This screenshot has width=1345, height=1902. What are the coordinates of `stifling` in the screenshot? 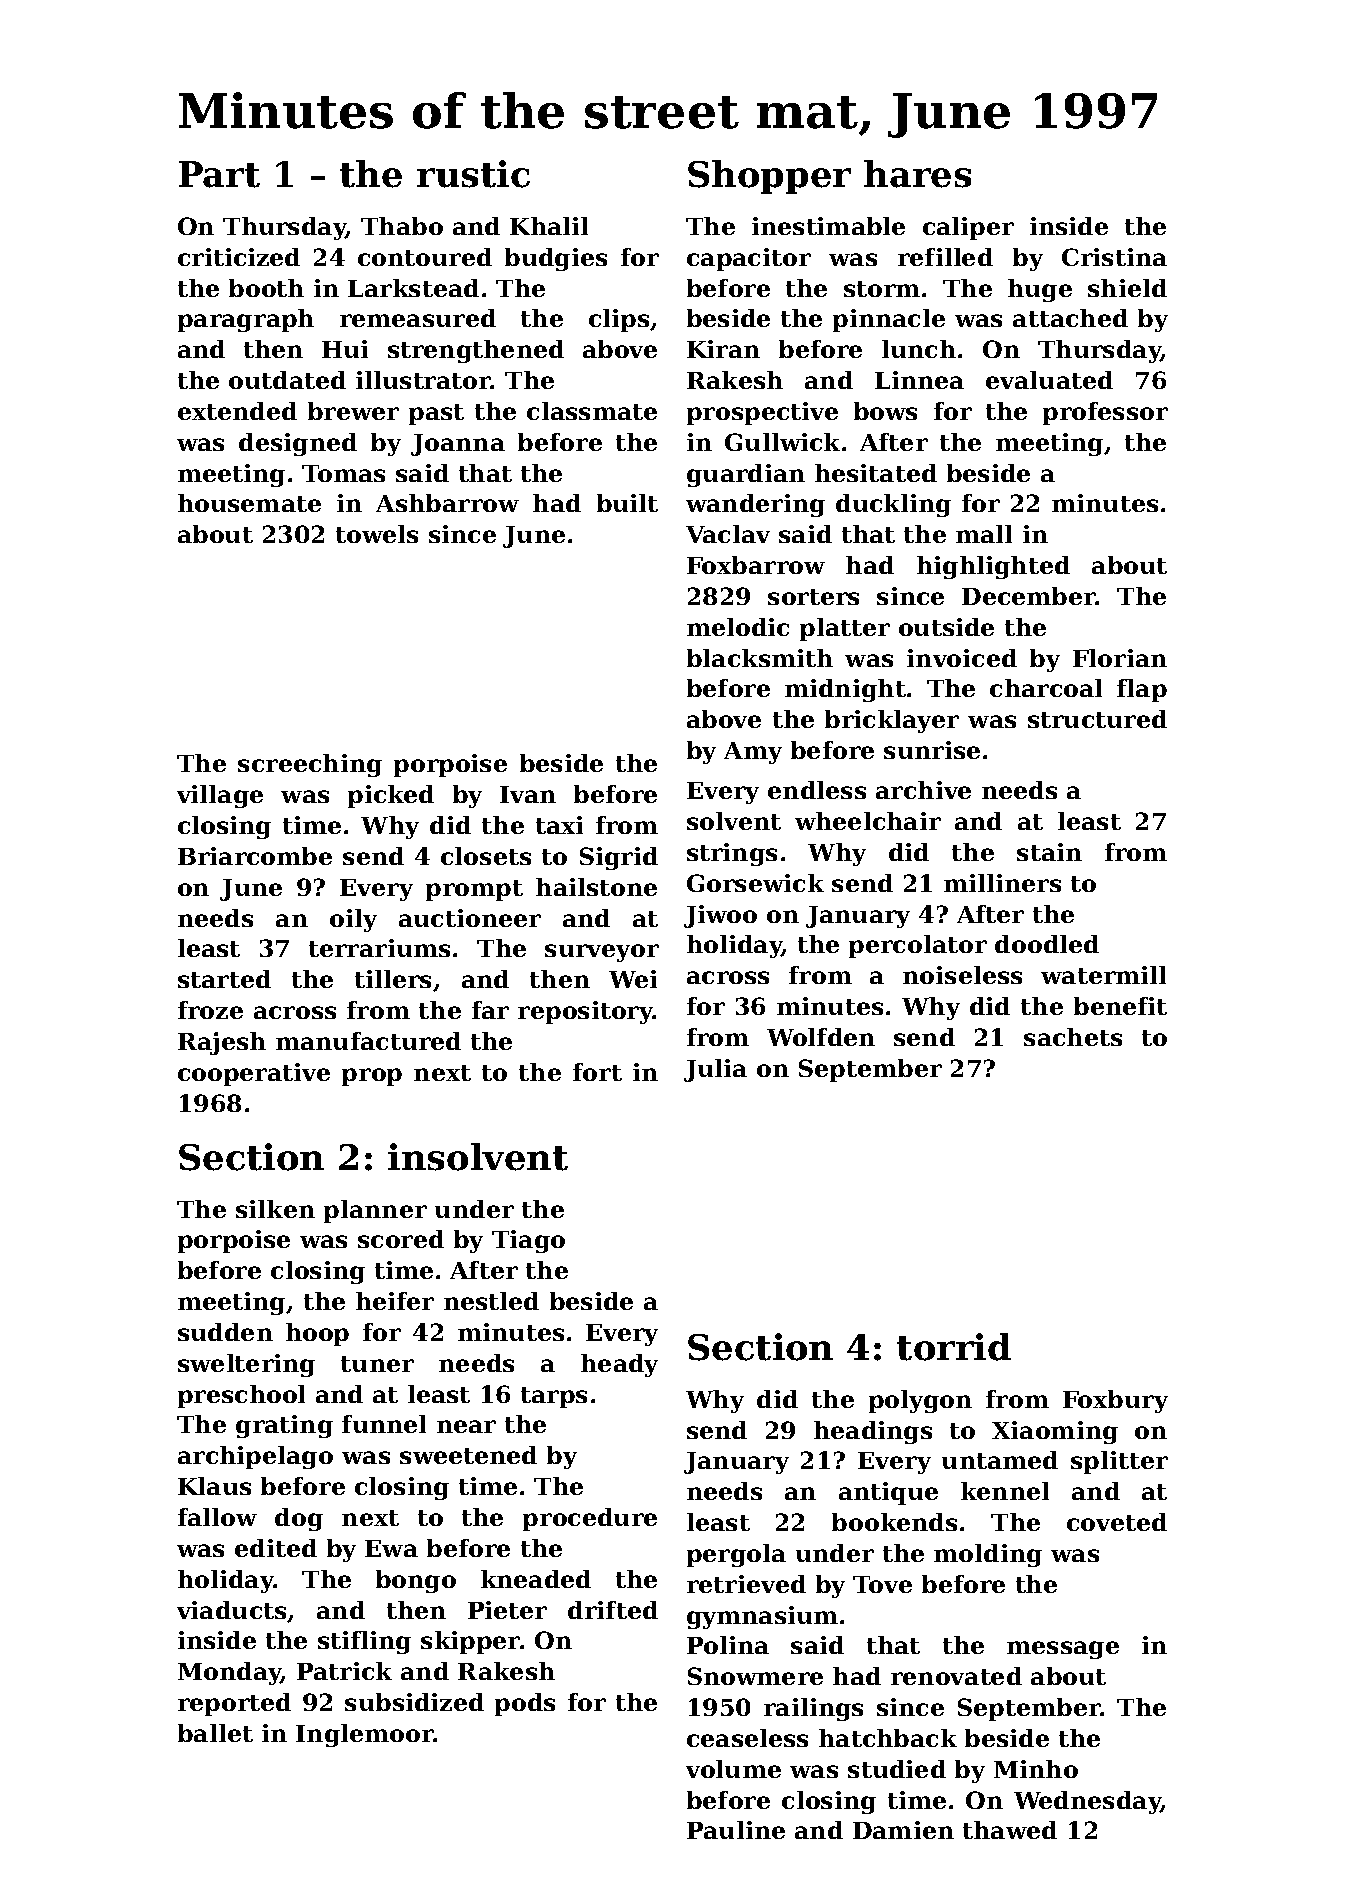 It's located at (364, 1642).
